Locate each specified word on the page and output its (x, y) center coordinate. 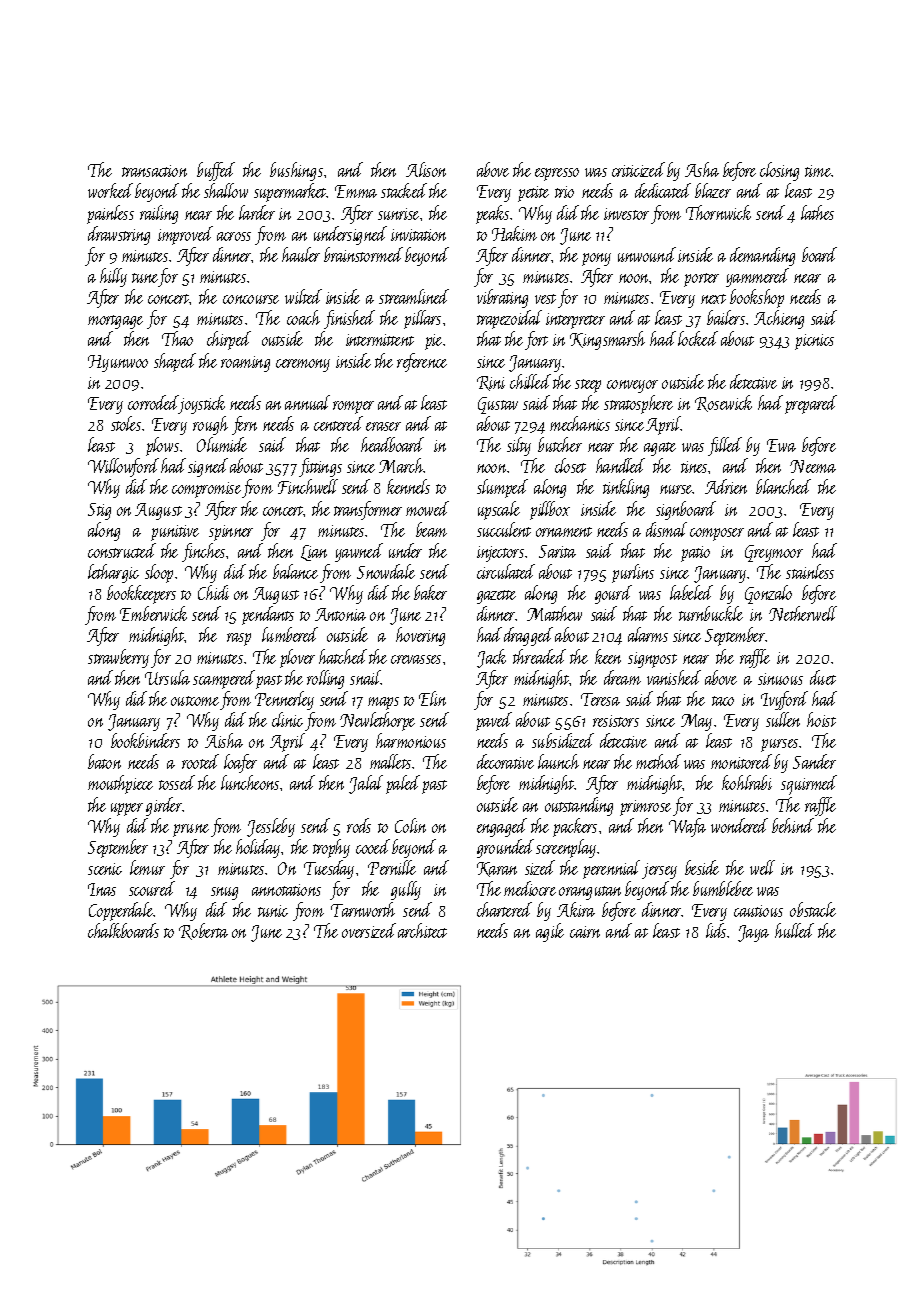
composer (717, 534)
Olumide (222, 444)
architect (422, 930)
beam (431, 529)
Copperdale (121, 911)
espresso (557, 174)
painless (110, 214)
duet (823, 677)
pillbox (550, 510)
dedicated (663, 190)
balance (295, 571)
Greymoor (774, 553)
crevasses (416, 659)
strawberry (118, 658)
